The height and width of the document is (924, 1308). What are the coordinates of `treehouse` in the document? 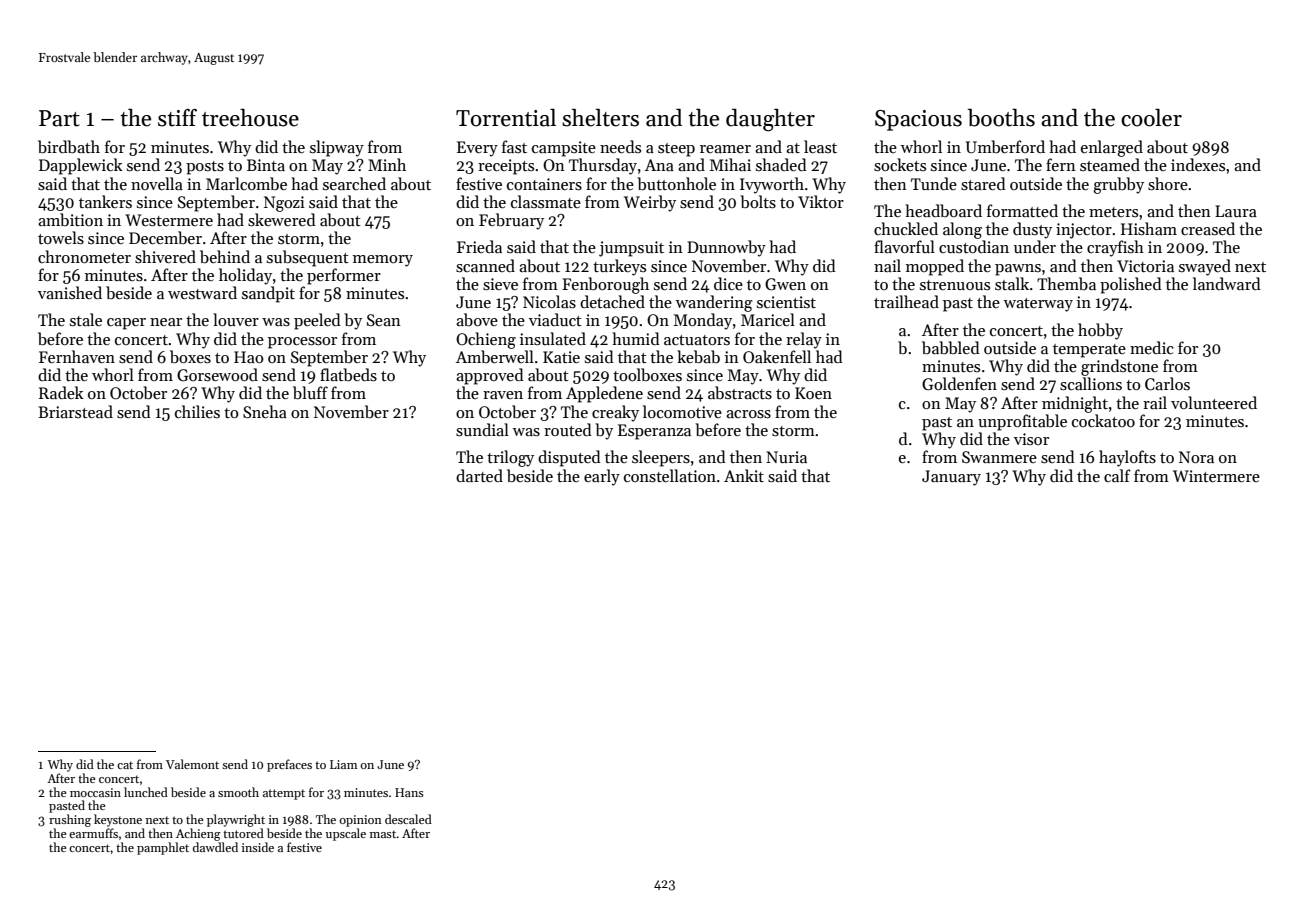 It's located at (250, 117).
